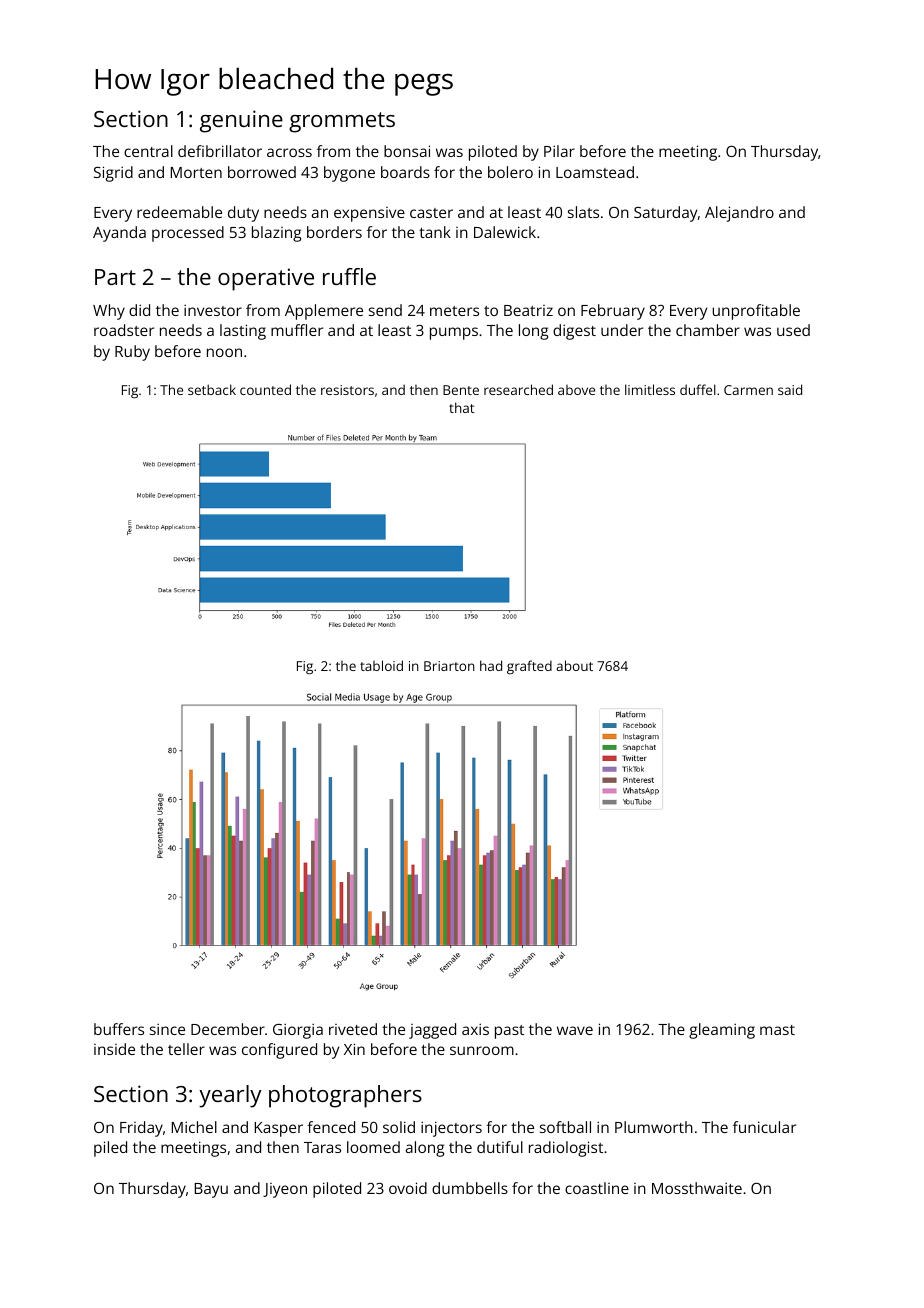  Describe the element at coordinates (266, 279) in the screenshot. I see `operative` at that location.
